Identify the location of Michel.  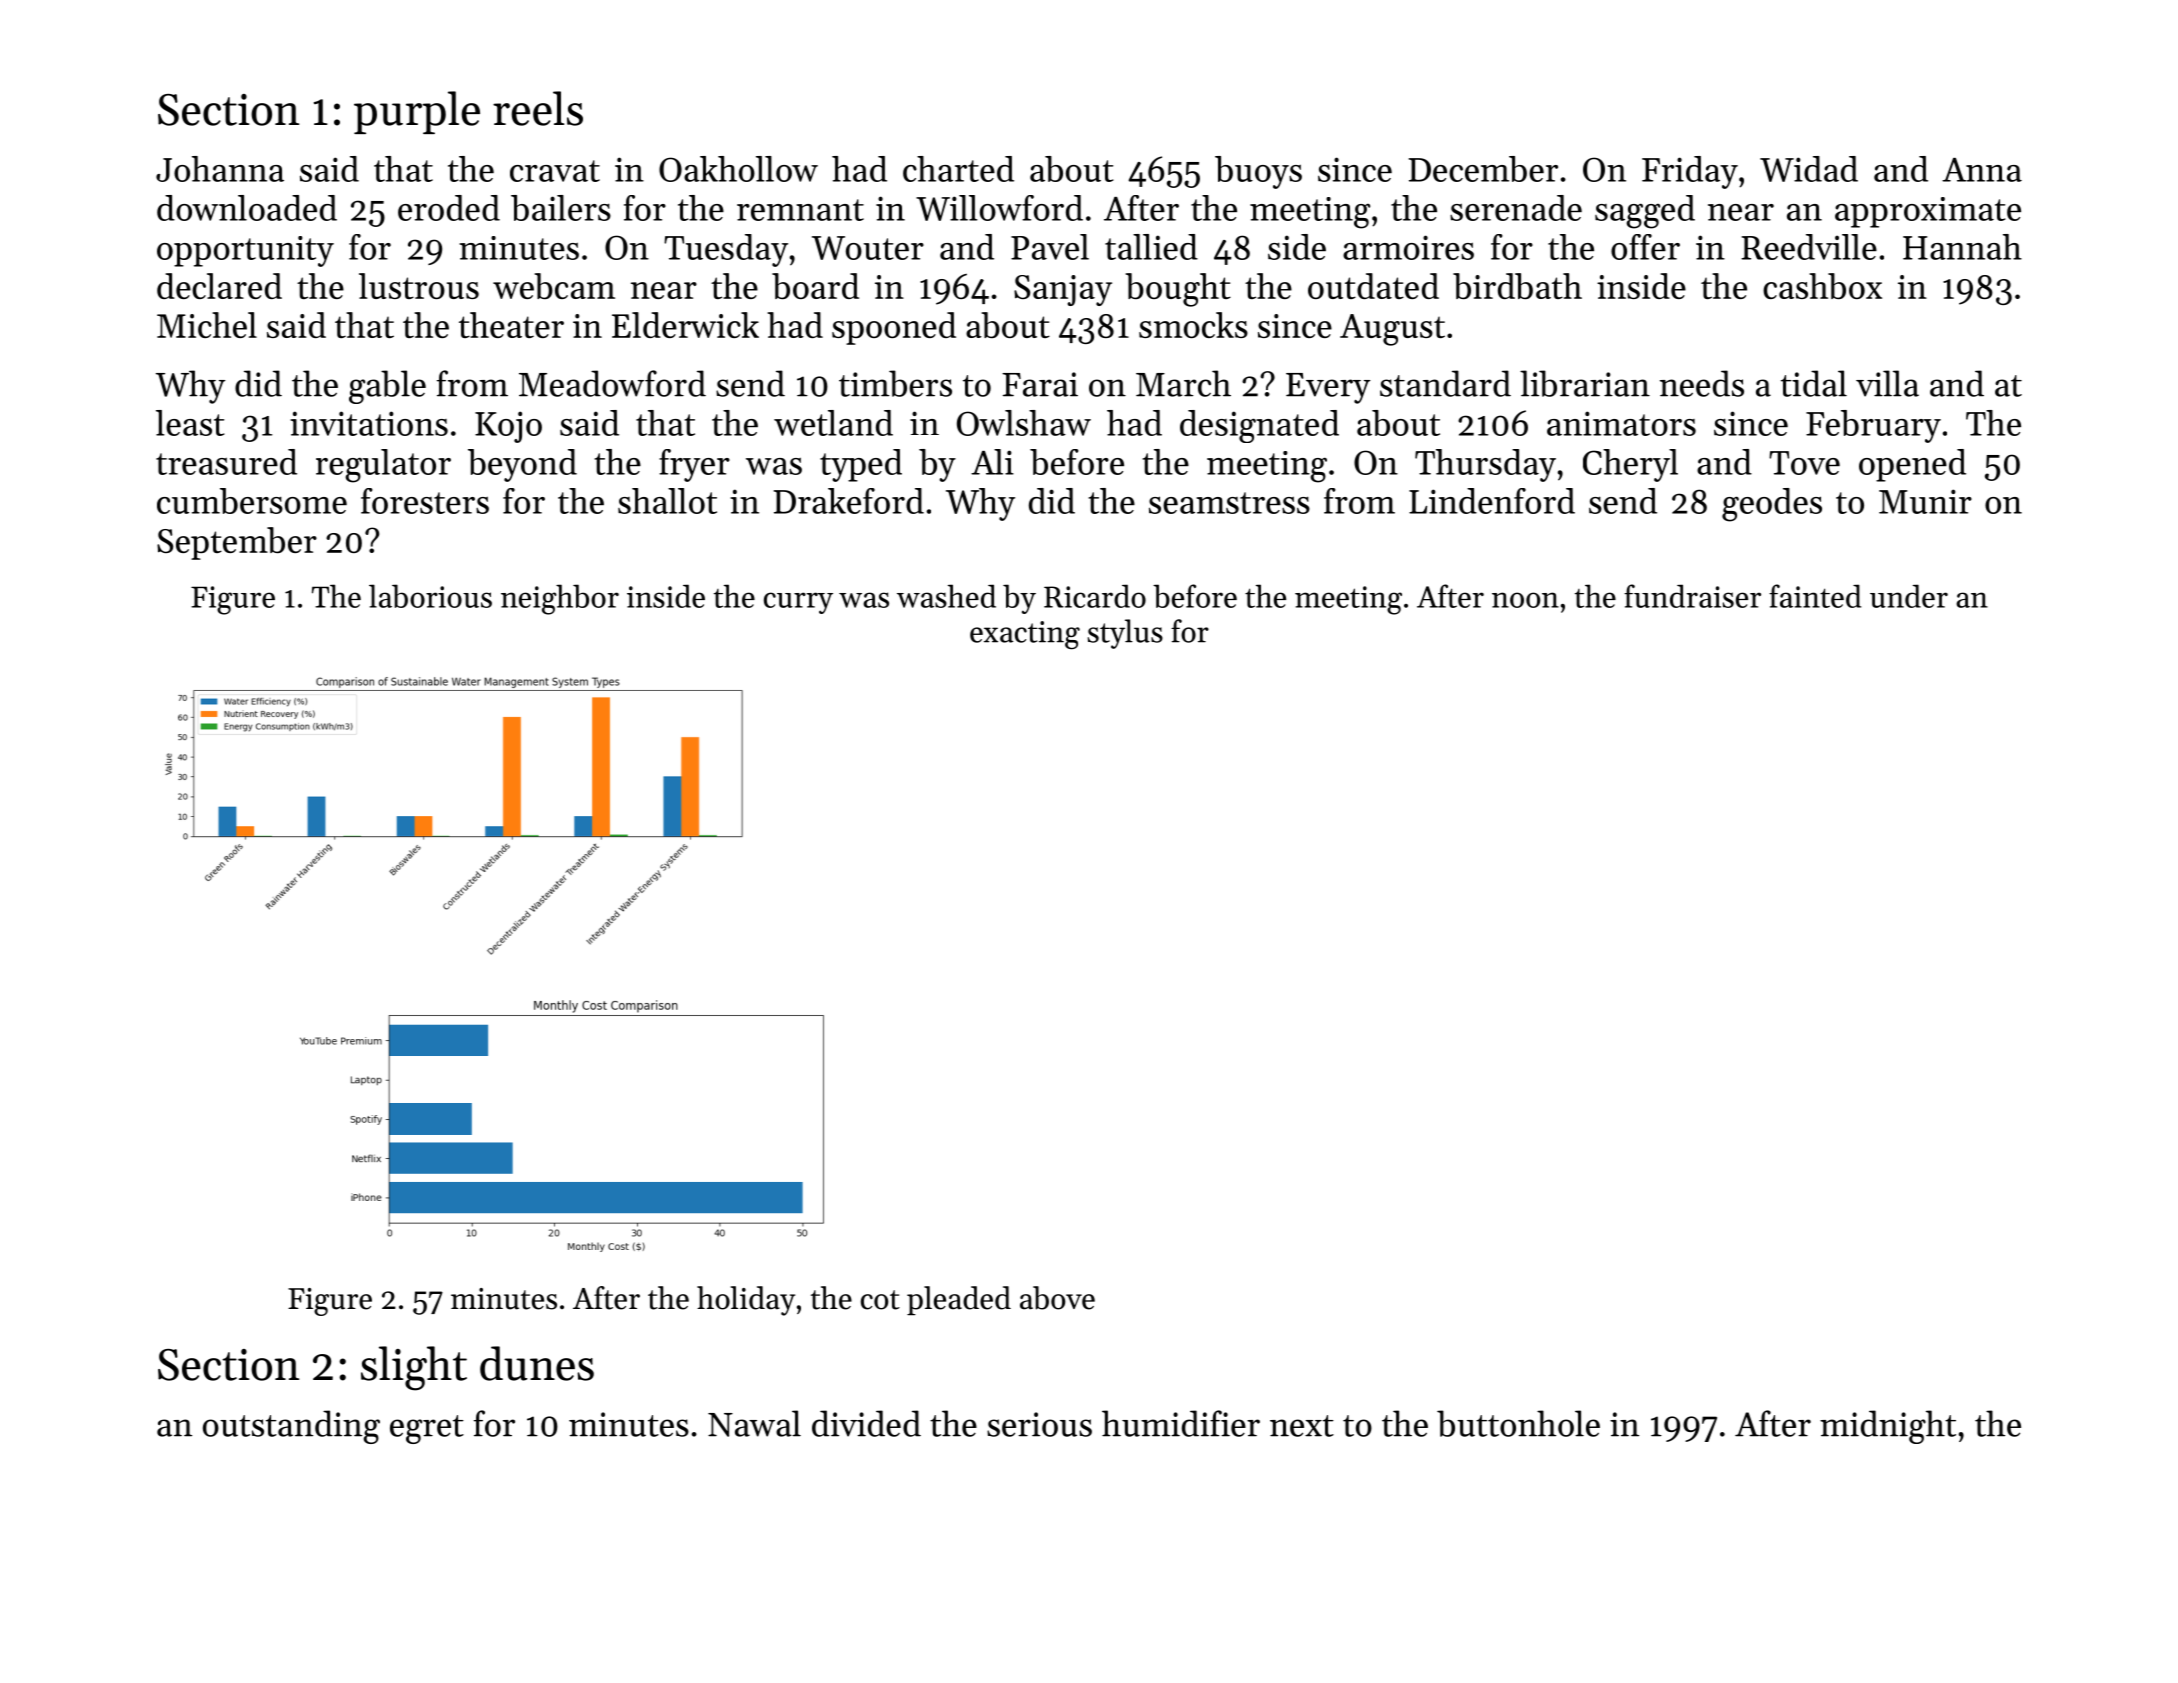
(207, 325).
